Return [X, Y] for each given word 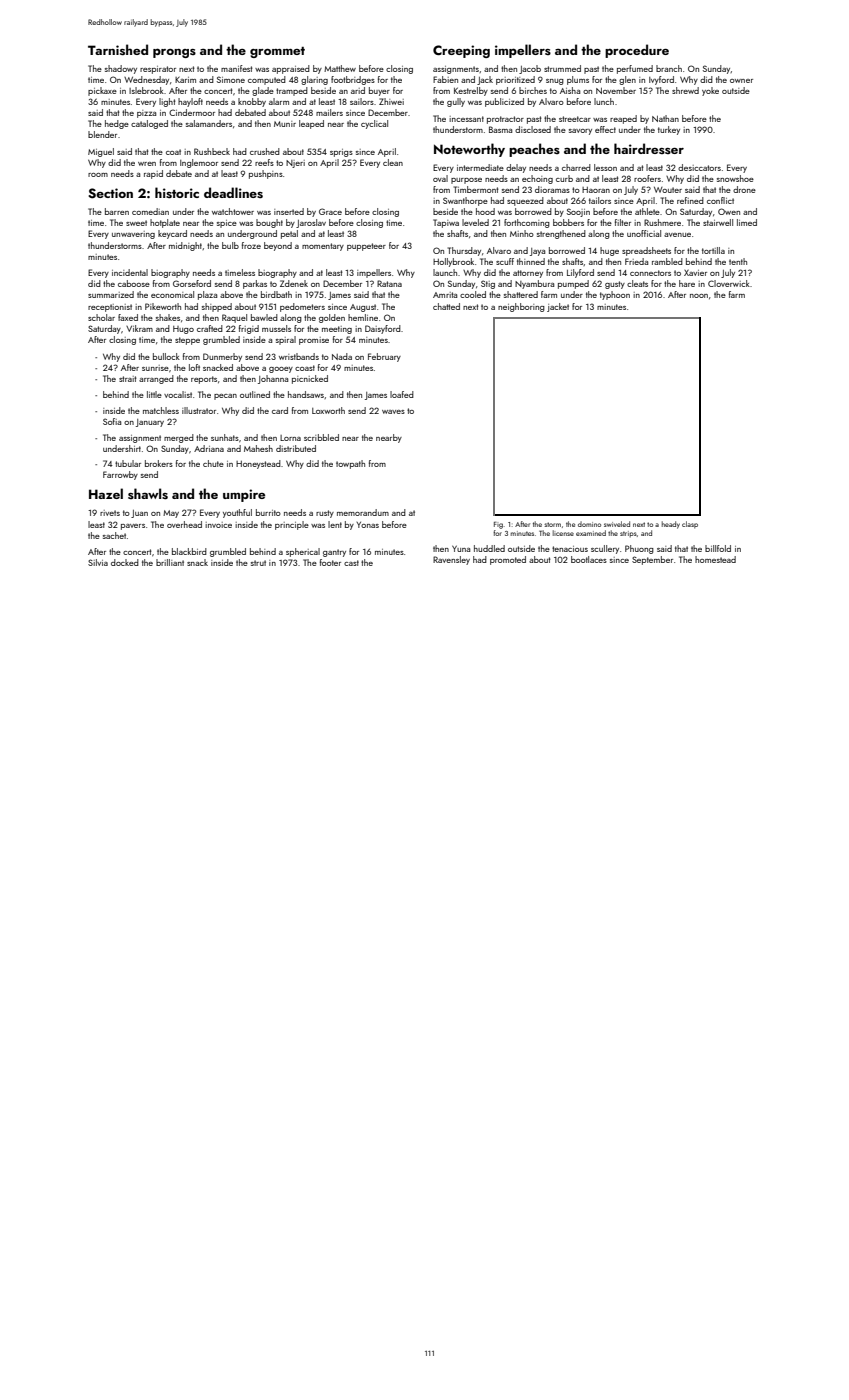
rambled [667, 261]
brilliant [170, 562]
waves [393, 412]
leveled [475, 222]
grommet [277, 52]
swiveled [617, 524]
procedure [637, 51]
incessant [466, 119]
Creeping [461, 51]
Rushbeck [212, 151]
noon [699, 296]
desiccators [699, 167]
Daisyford [383, 329]
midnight [185, 246]
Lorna [290, 438]
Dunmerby [222, 357]
